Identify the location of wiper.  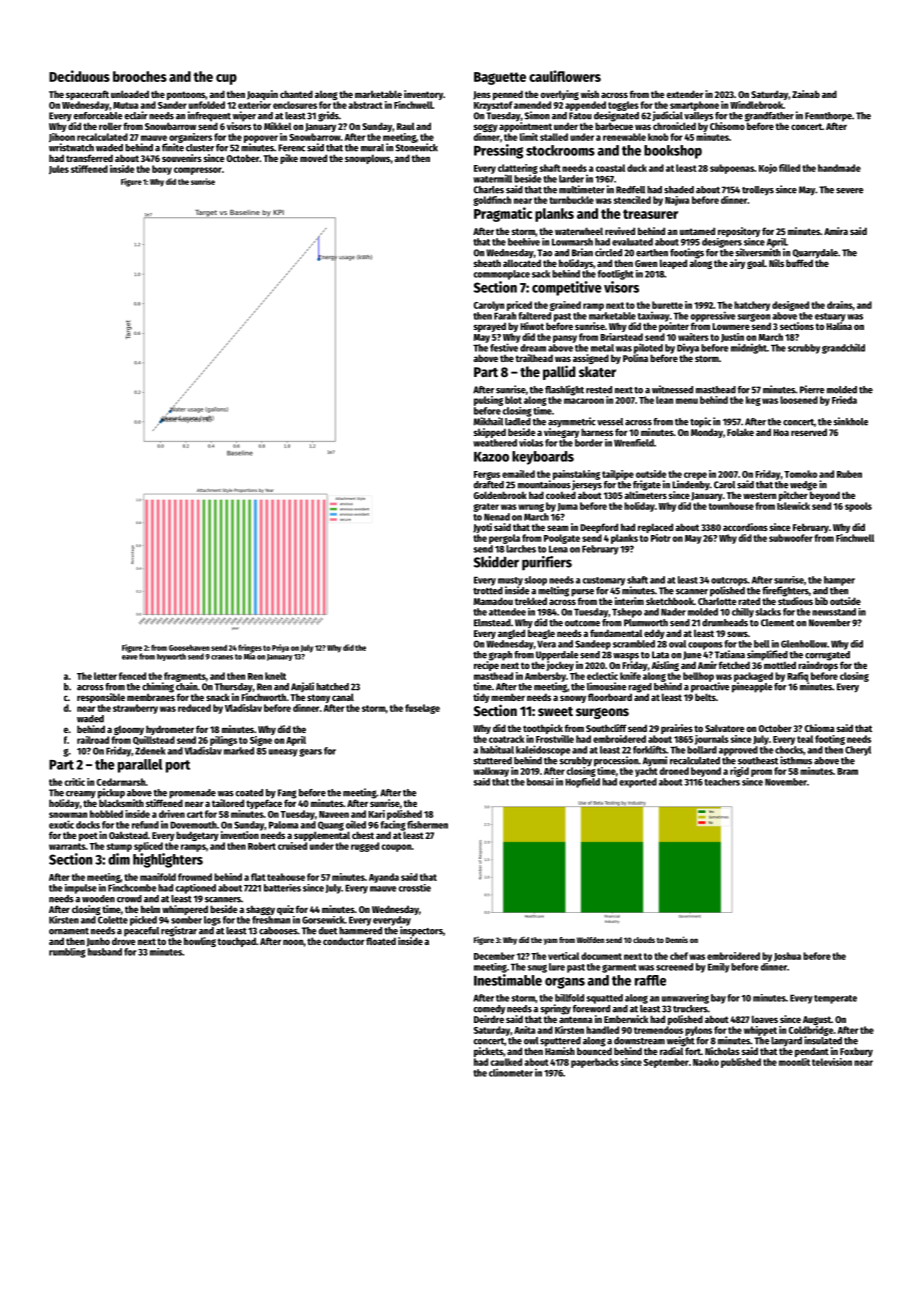
(244, 116).
